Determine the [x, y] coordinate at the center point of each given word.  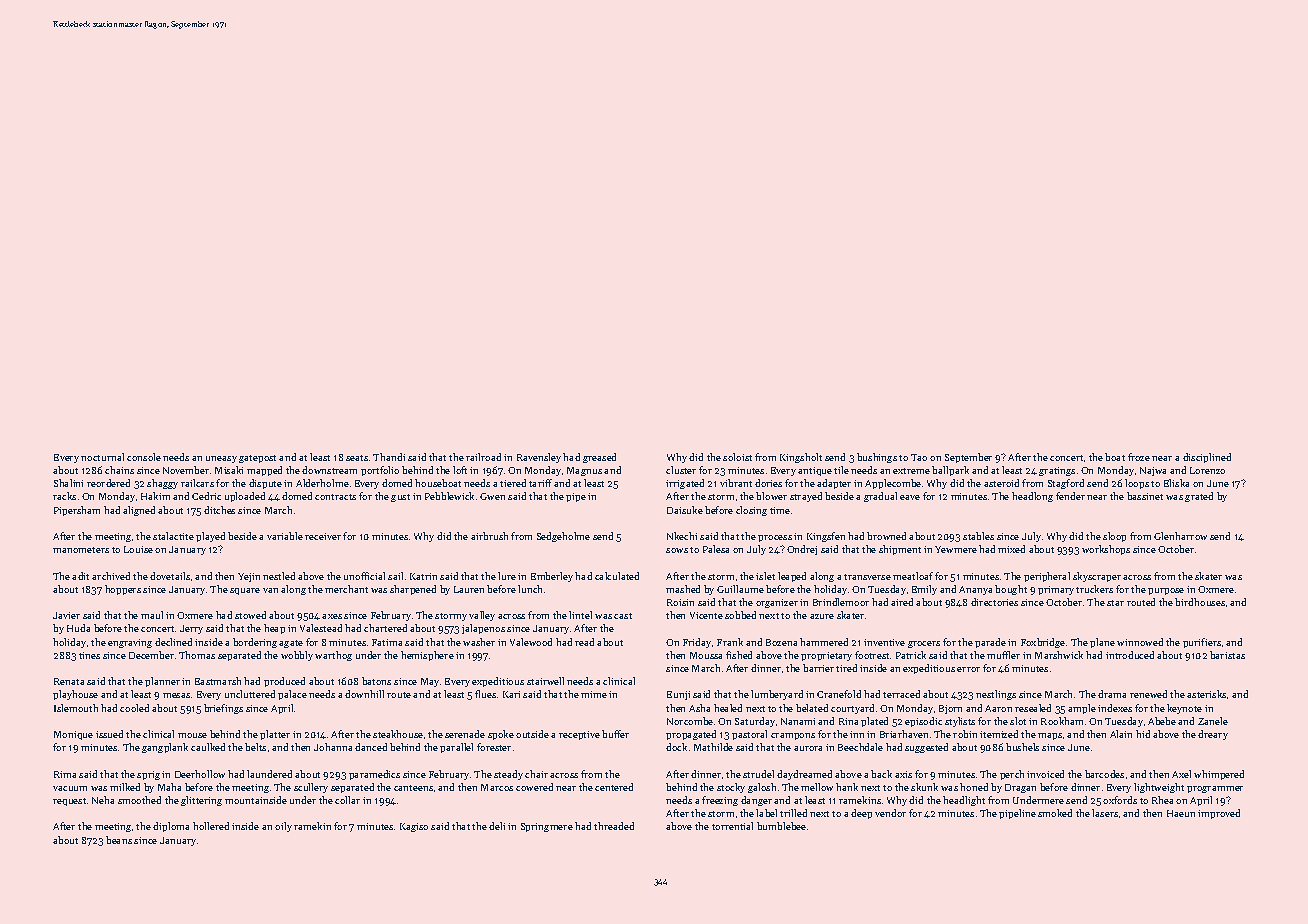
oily [283, 827]
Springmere [547, 827]
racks [64, 496]
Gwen [492, 496]
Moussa [706, 655]
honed [974, 787]
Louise [138, 549]
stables [978, 536]
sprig [148, 775]
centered [614, 787]
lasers [1105, 813]
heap [274, 629]
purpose [1166, 591]
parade [990, 643]
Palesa [716, 549]
